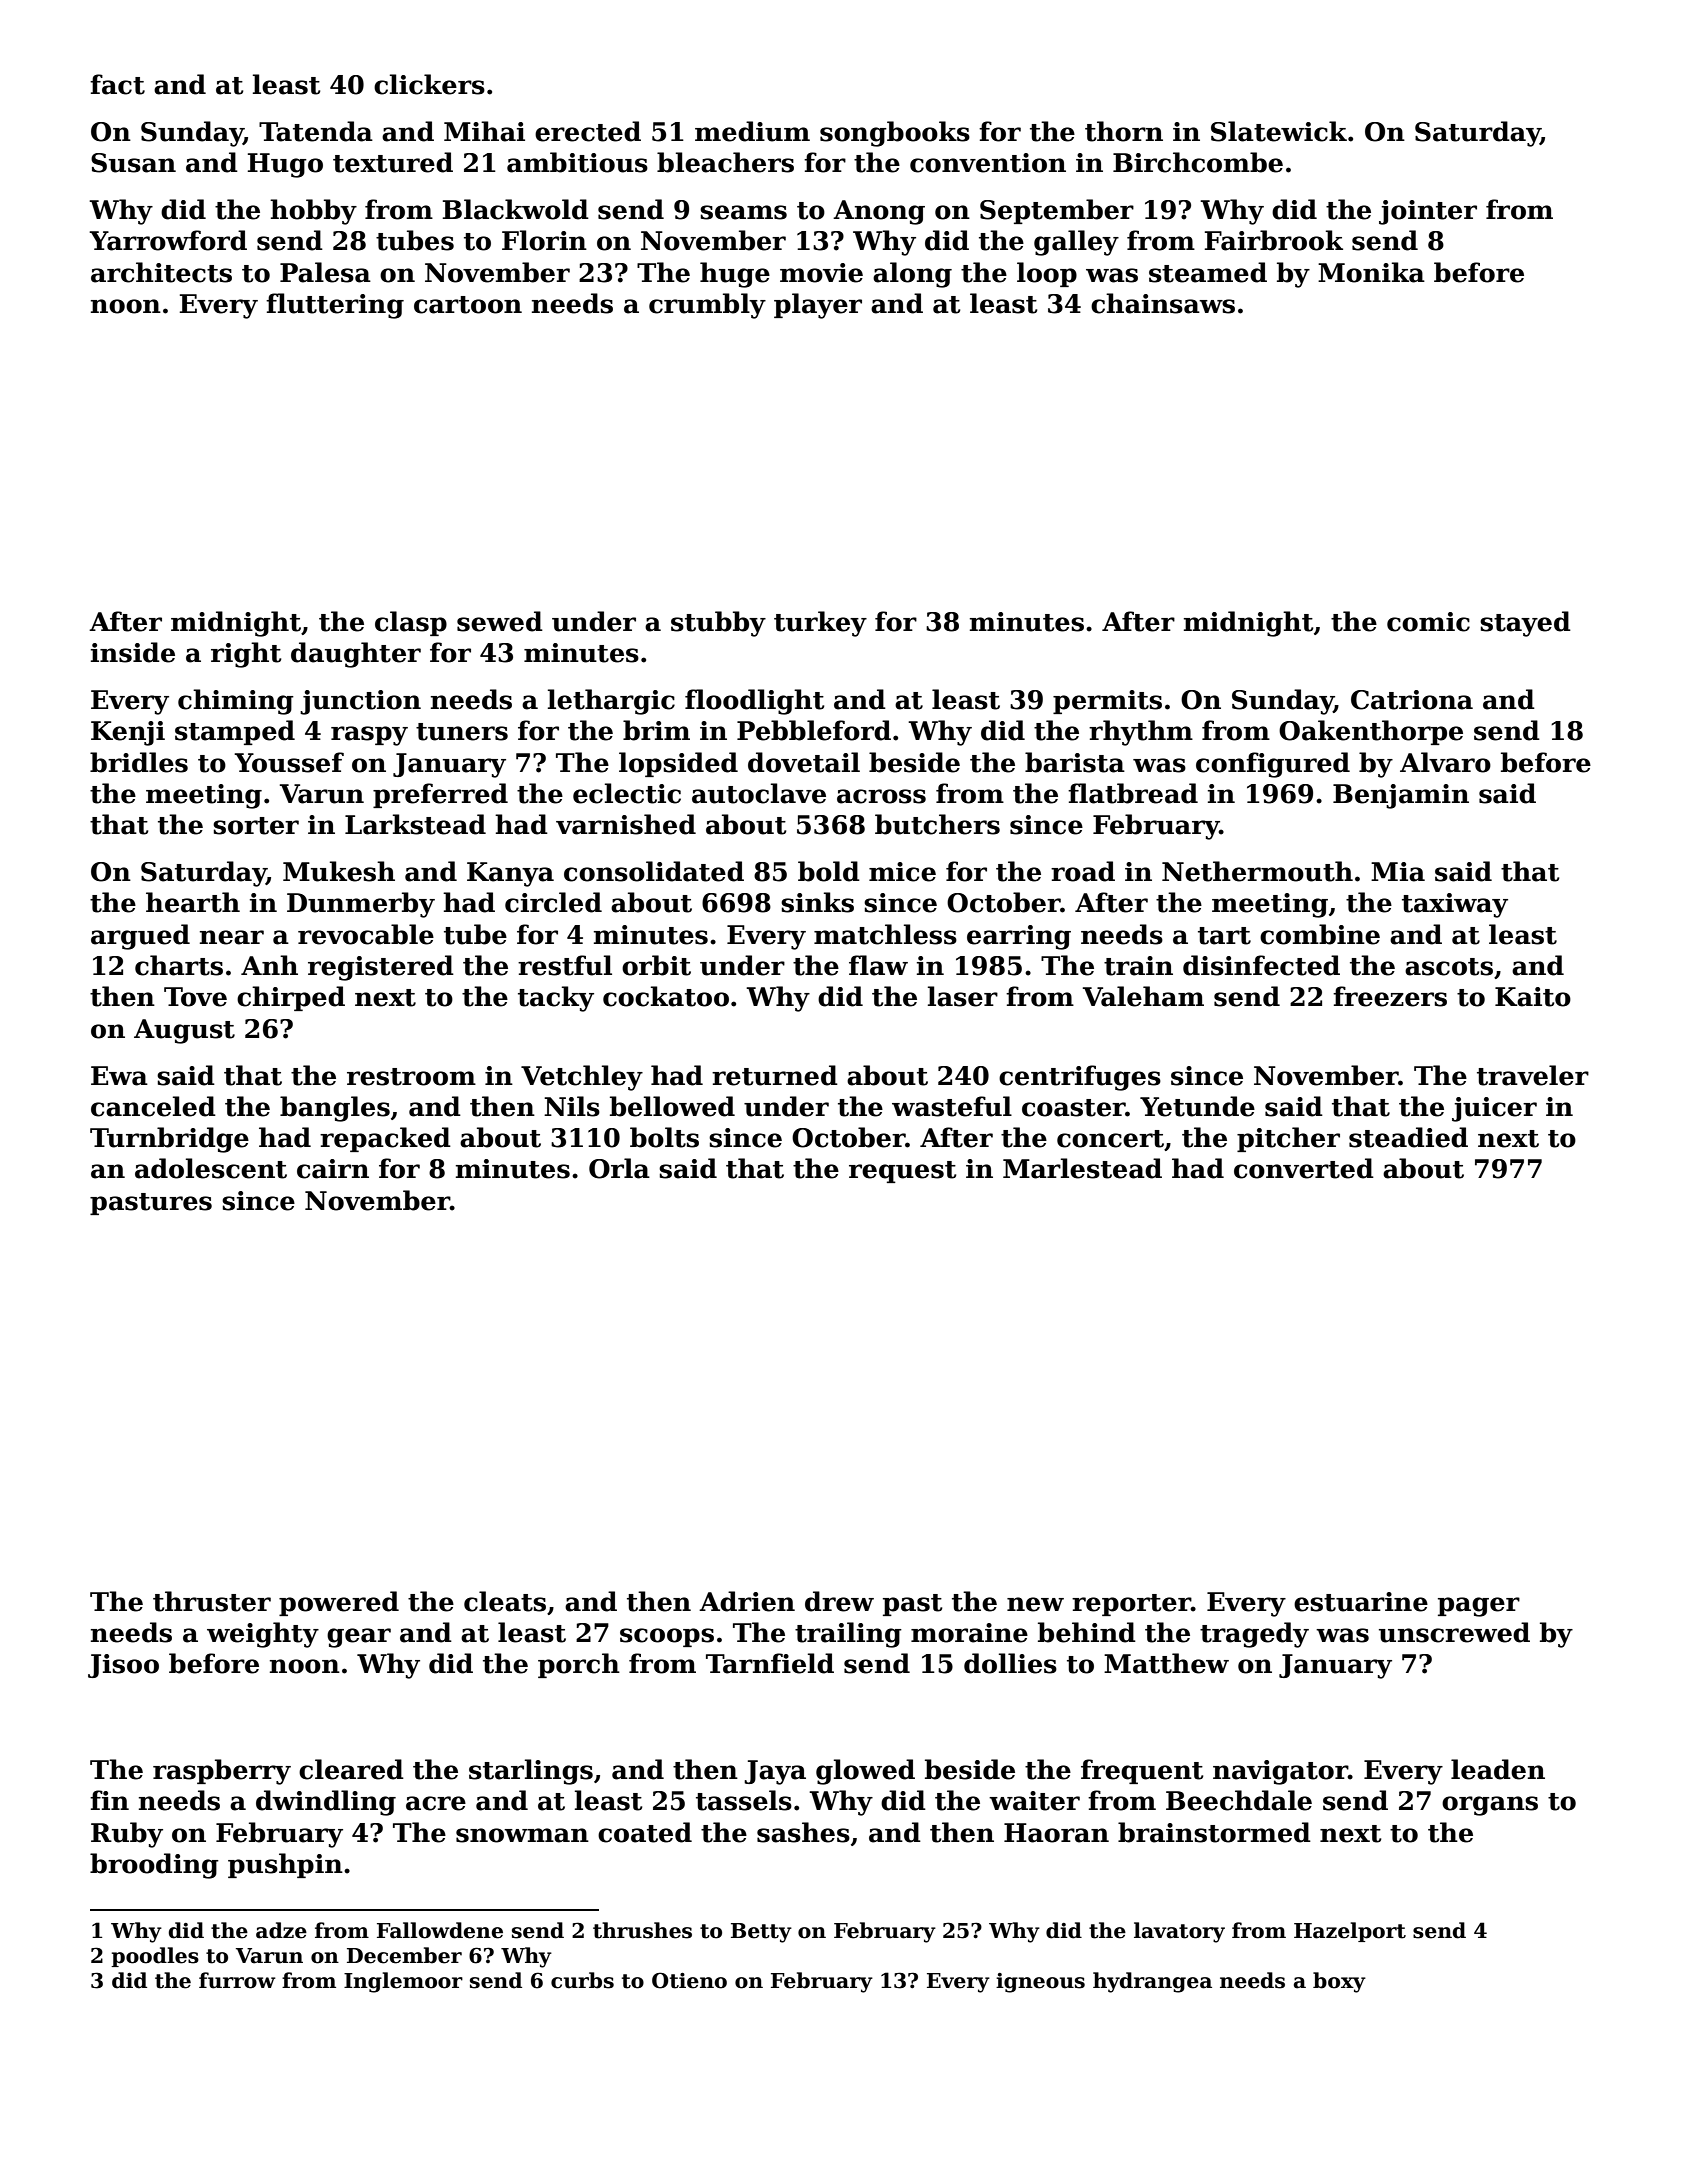 This image has width=1683, height=2178. What do you see at coordinates (1498, 1769) in the image?
I see `leaden` at bounding box center [1498, 1769].
